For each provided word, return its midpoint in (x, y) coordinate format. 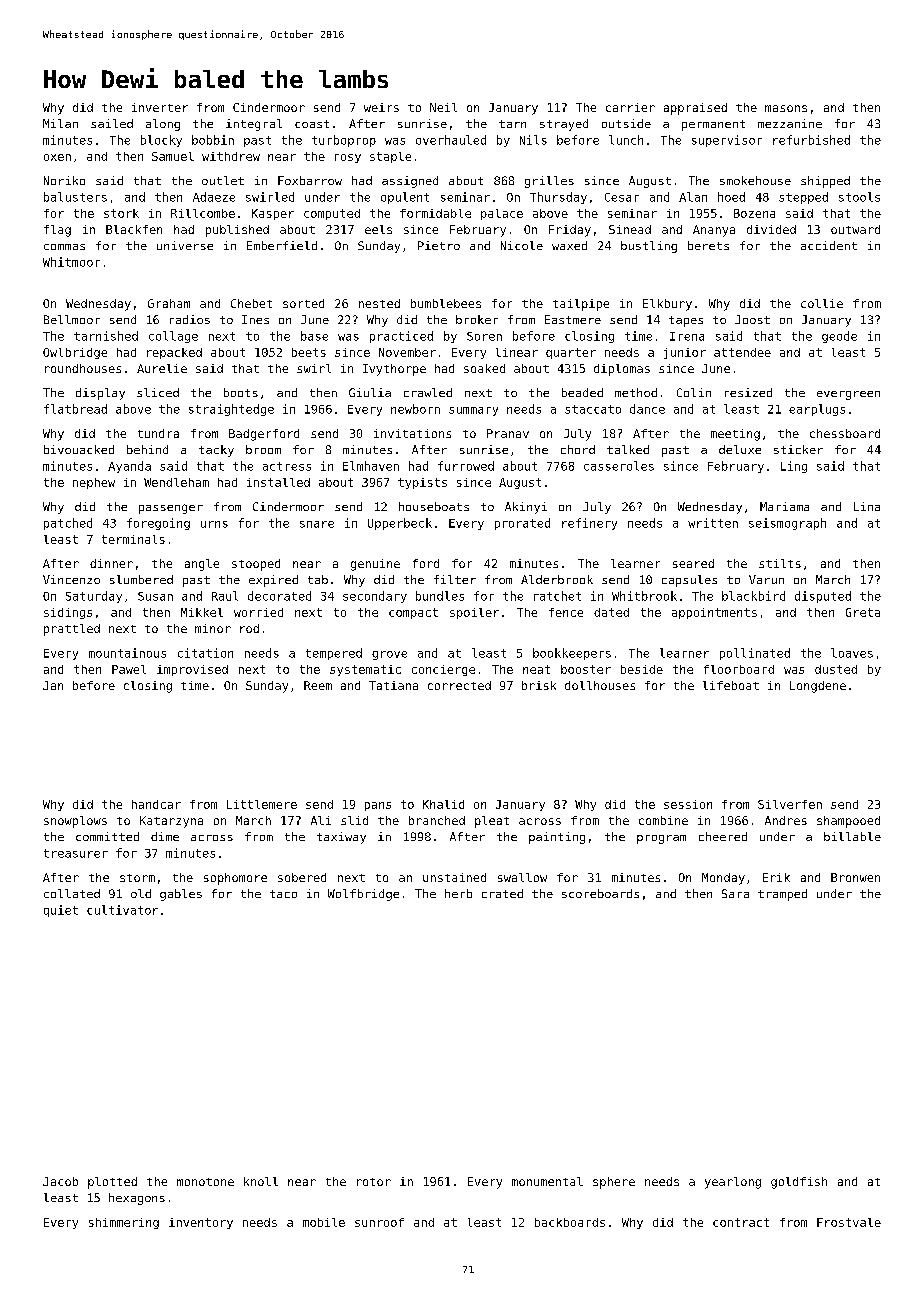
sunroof (379, 1222)
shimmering (124, 1223)
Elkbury (667, 305)
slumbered (141, 579)
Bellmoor (72, 319)
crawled (428, 392)
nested (379, 303)
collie (822, 303)
